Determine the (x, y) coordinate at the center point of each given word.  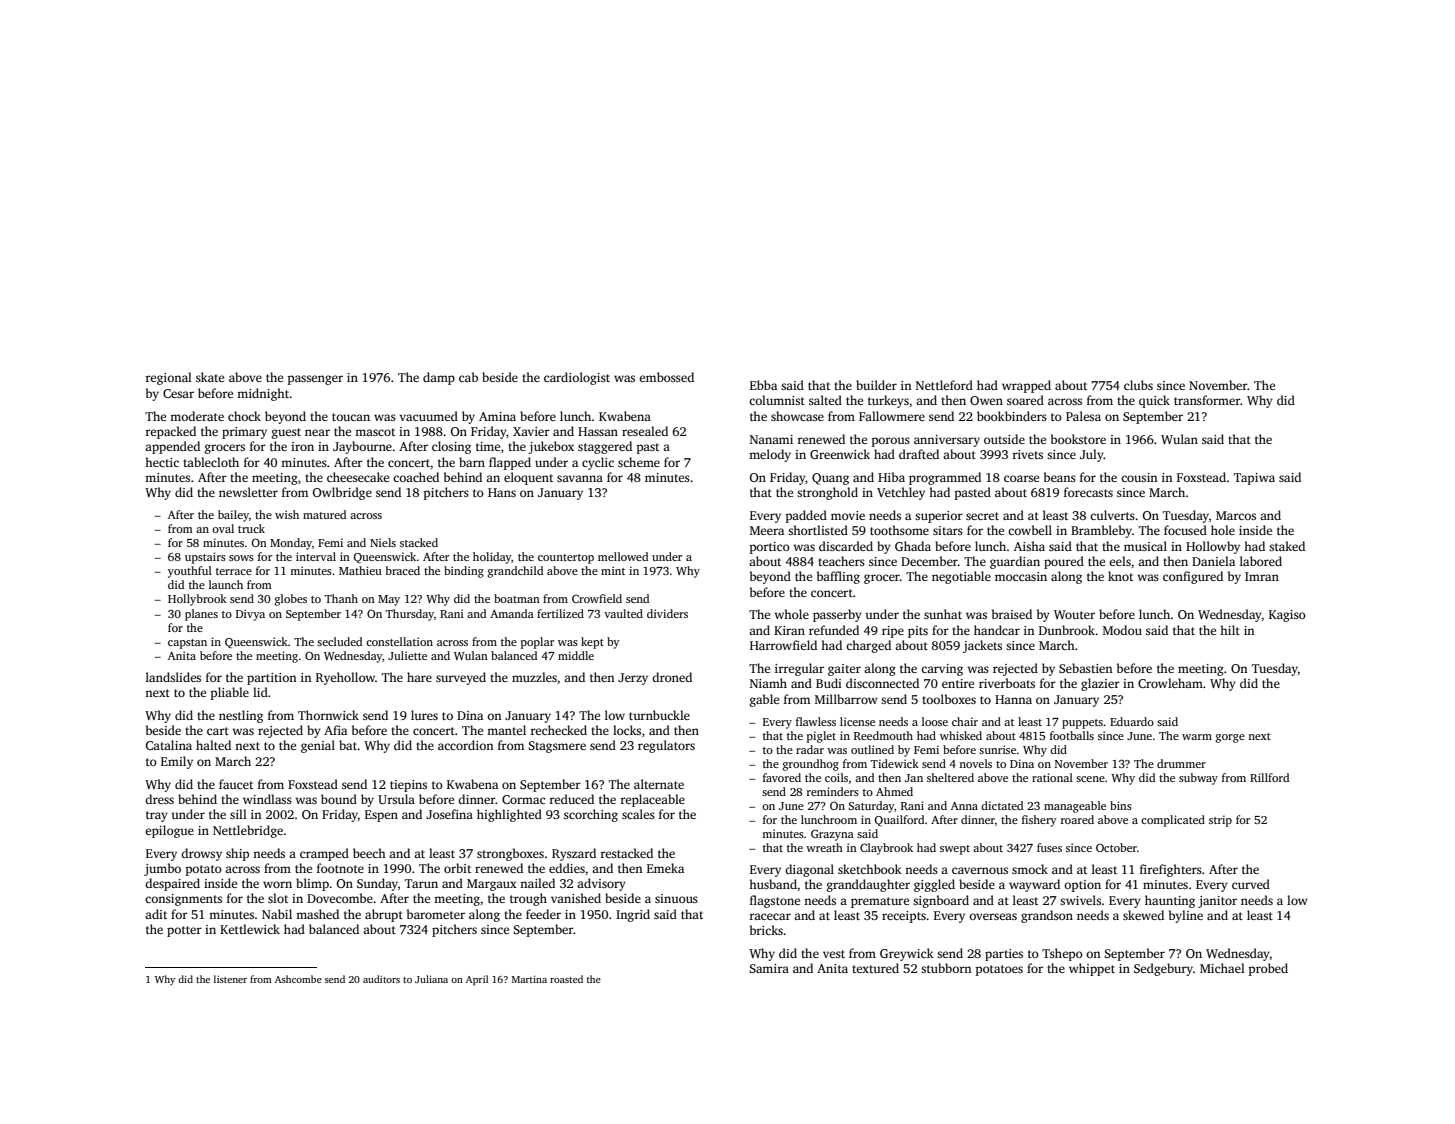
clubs (1138, 385)
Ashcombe (298, 979)
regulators (666, 746)
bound (339, 799)
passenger (315, 380)
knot (1120, 576)
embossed (666, 377)
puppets (1082, 724)
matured (324, 514)
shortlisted (818, 530)
